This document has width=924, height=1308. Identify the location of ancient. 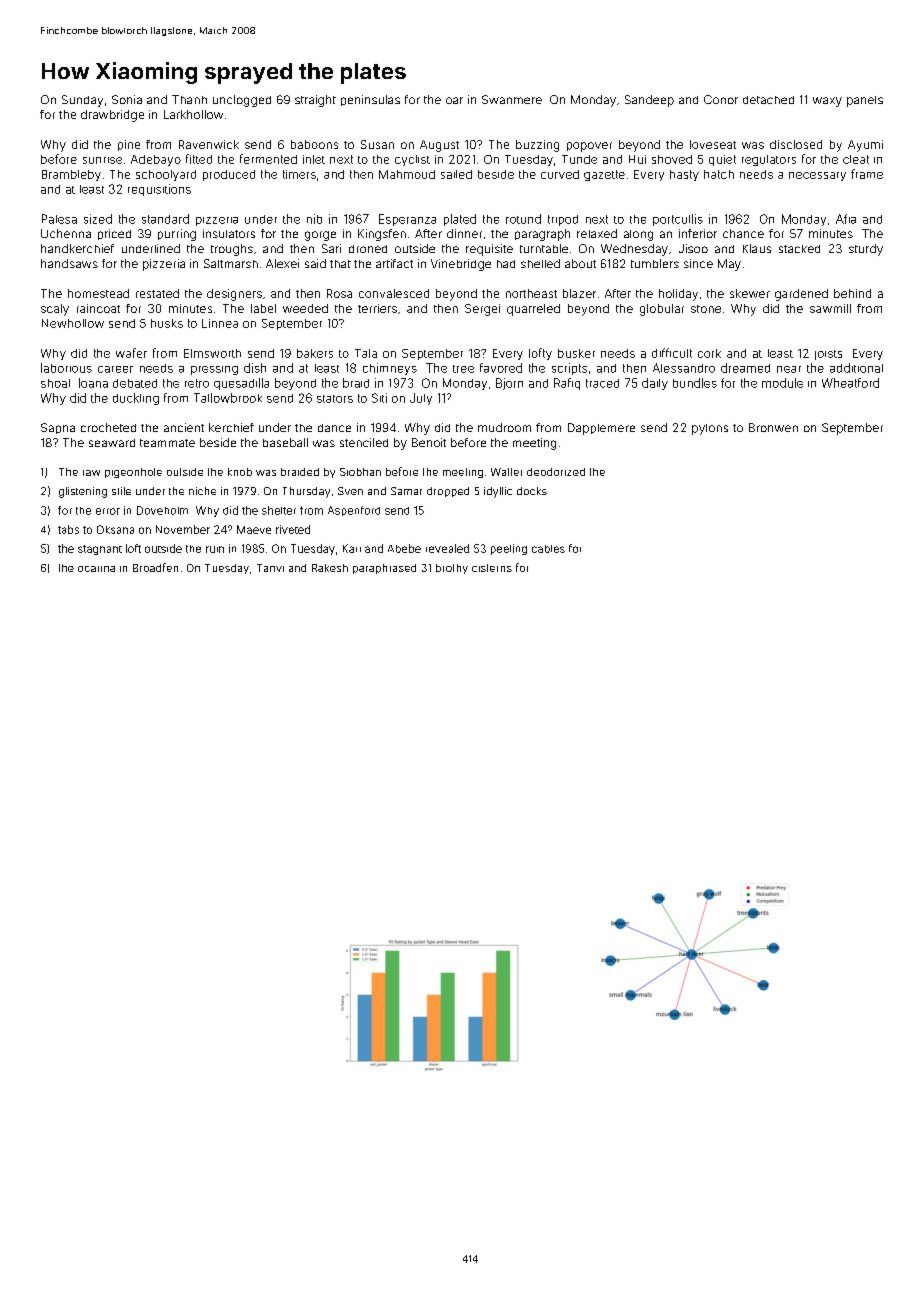
(184, 427).
